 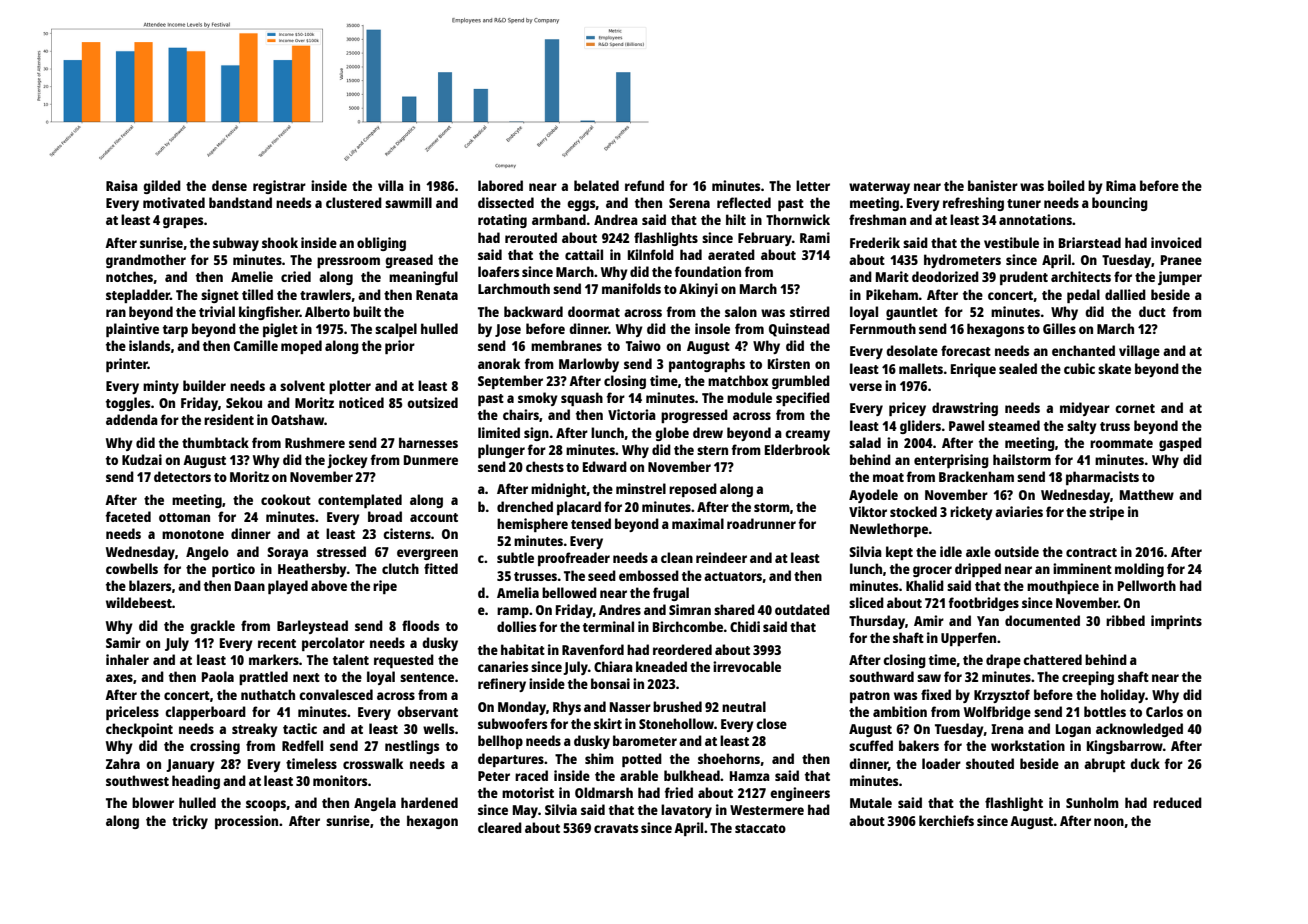 I want to click on Taiwo, so click(x=643, y=345).
